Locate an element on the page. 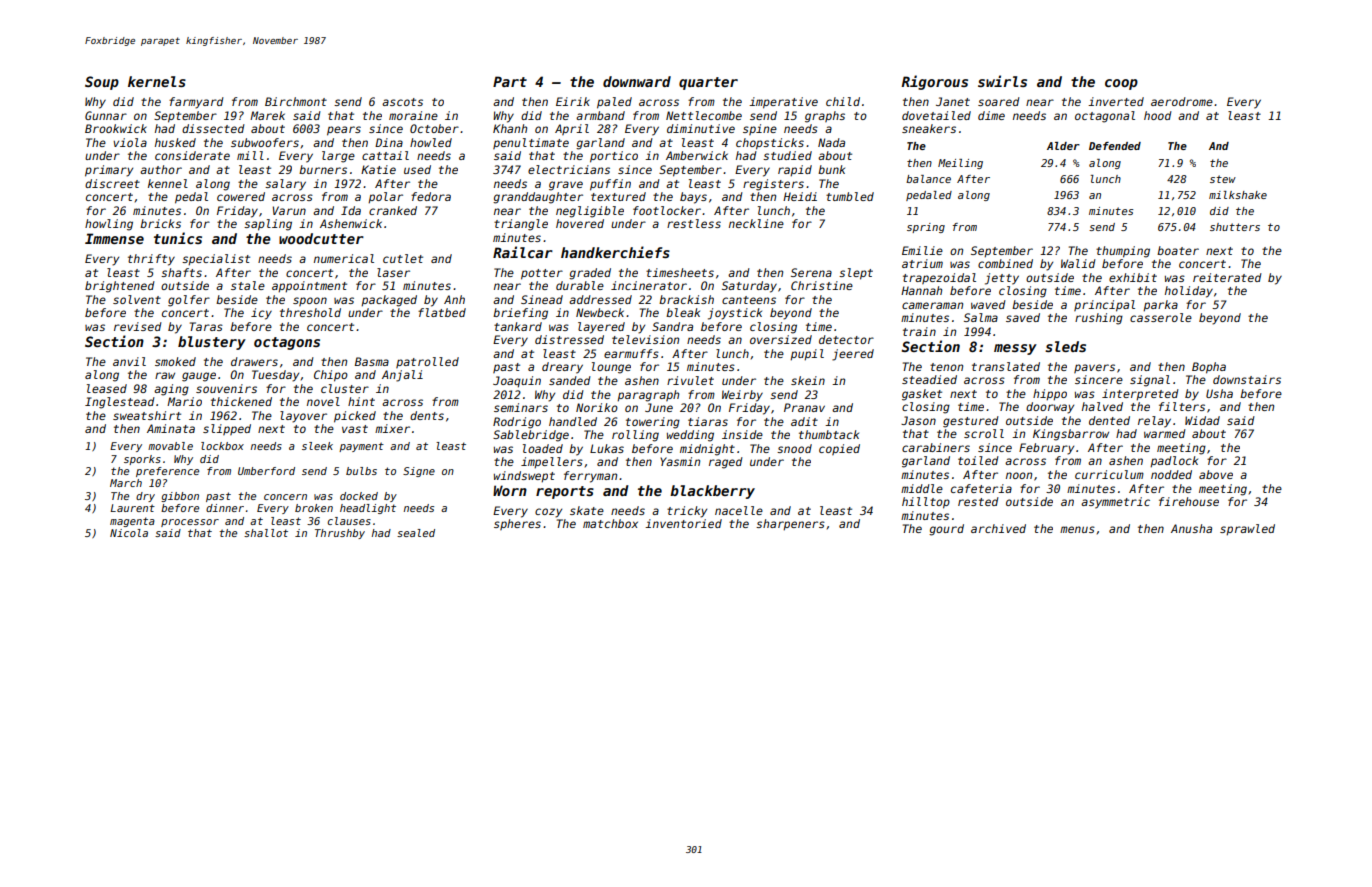  holiday is located at coordinates (1189, 292).
